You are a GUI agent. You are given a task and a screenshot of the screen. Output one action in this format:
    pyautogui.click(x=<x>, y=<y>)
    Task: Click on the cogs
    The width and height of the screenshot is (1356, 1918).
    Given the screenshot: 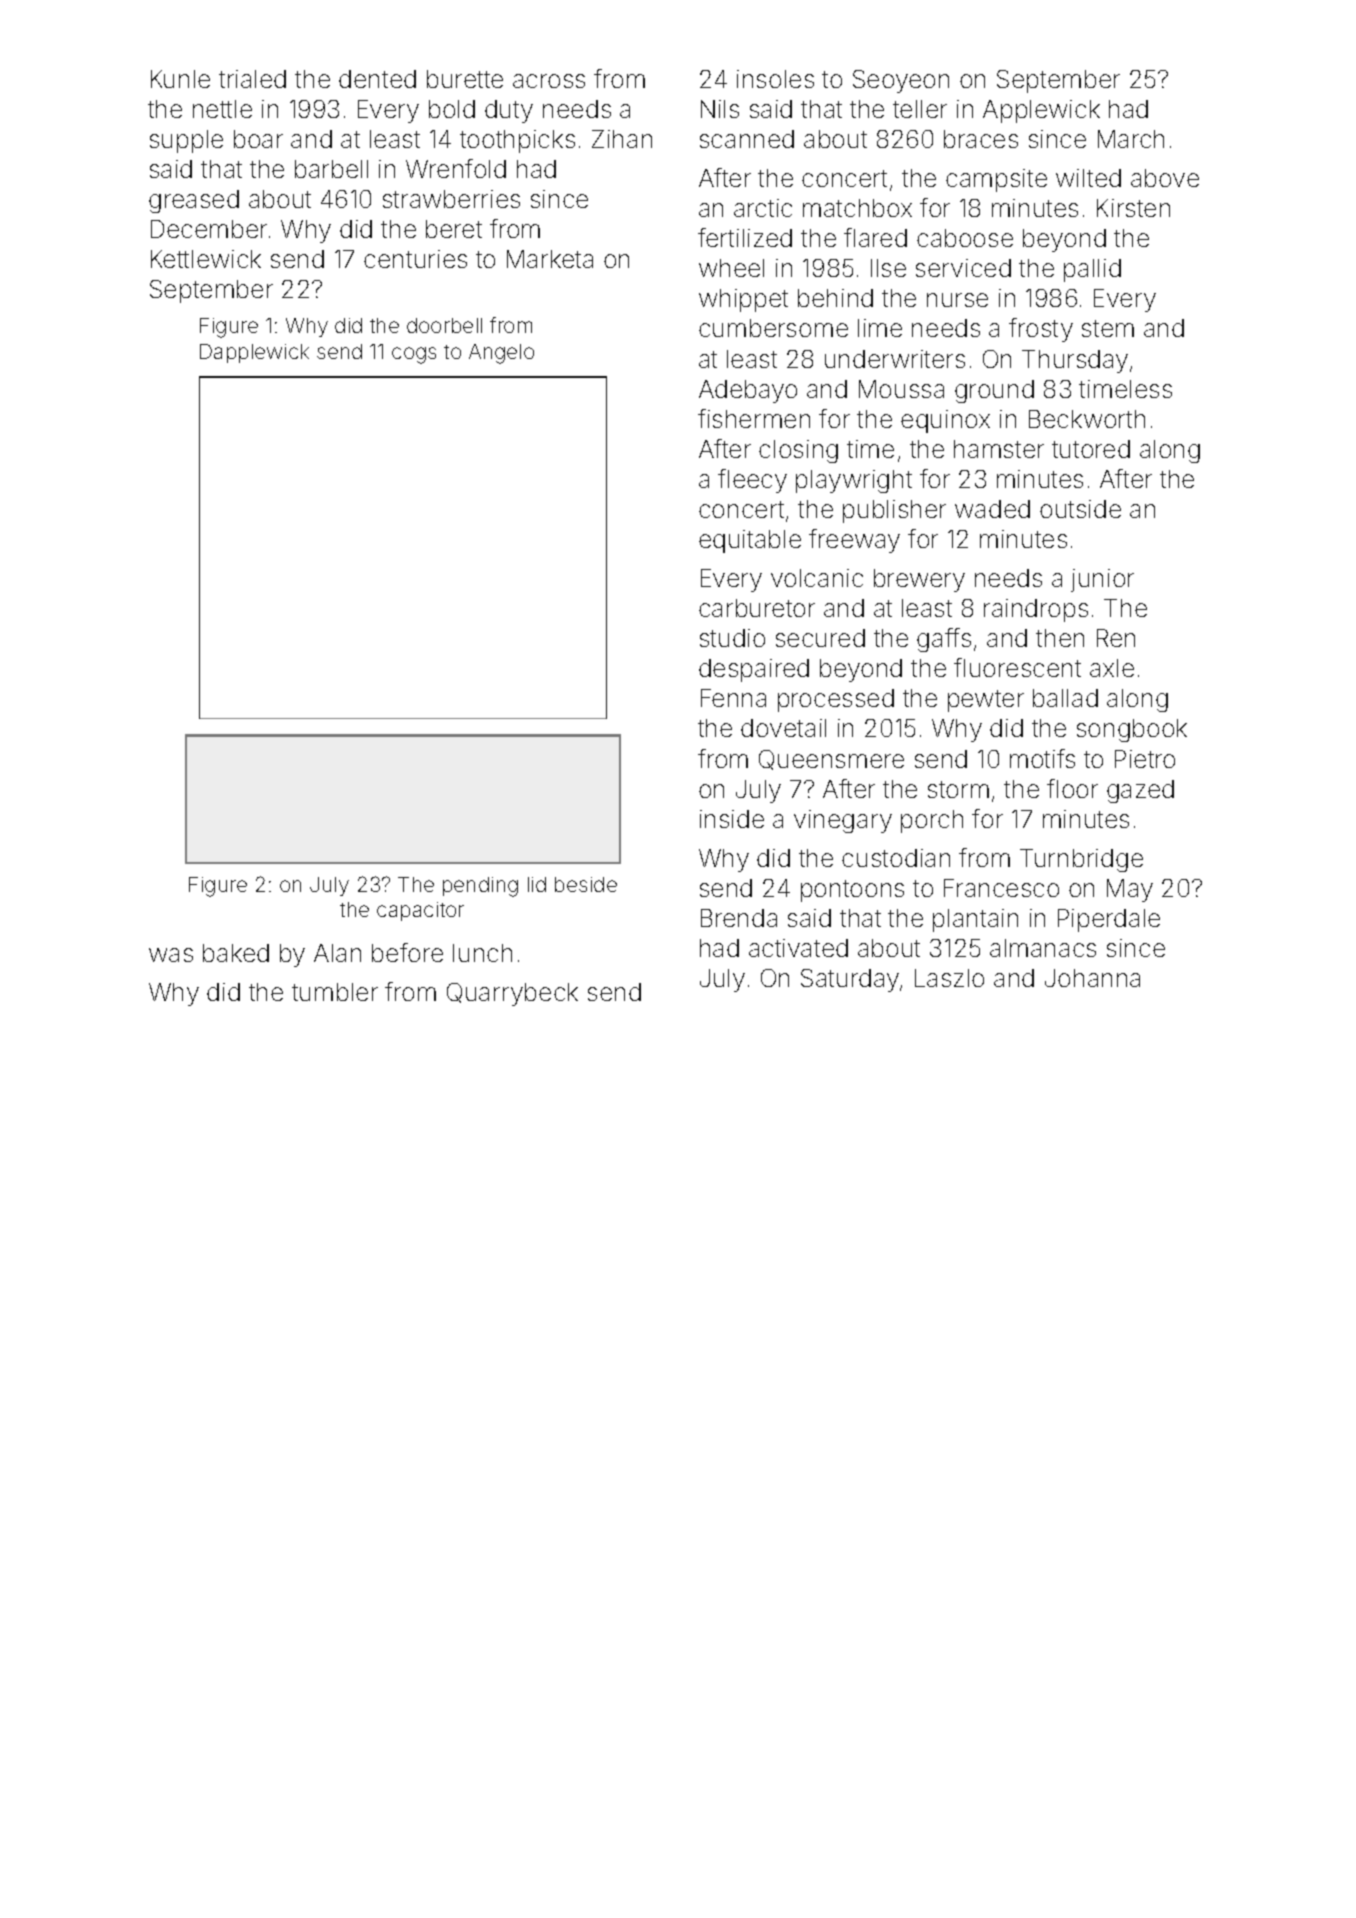 What is the action you would take?
    pyautogui.click(x=414, y=355)
